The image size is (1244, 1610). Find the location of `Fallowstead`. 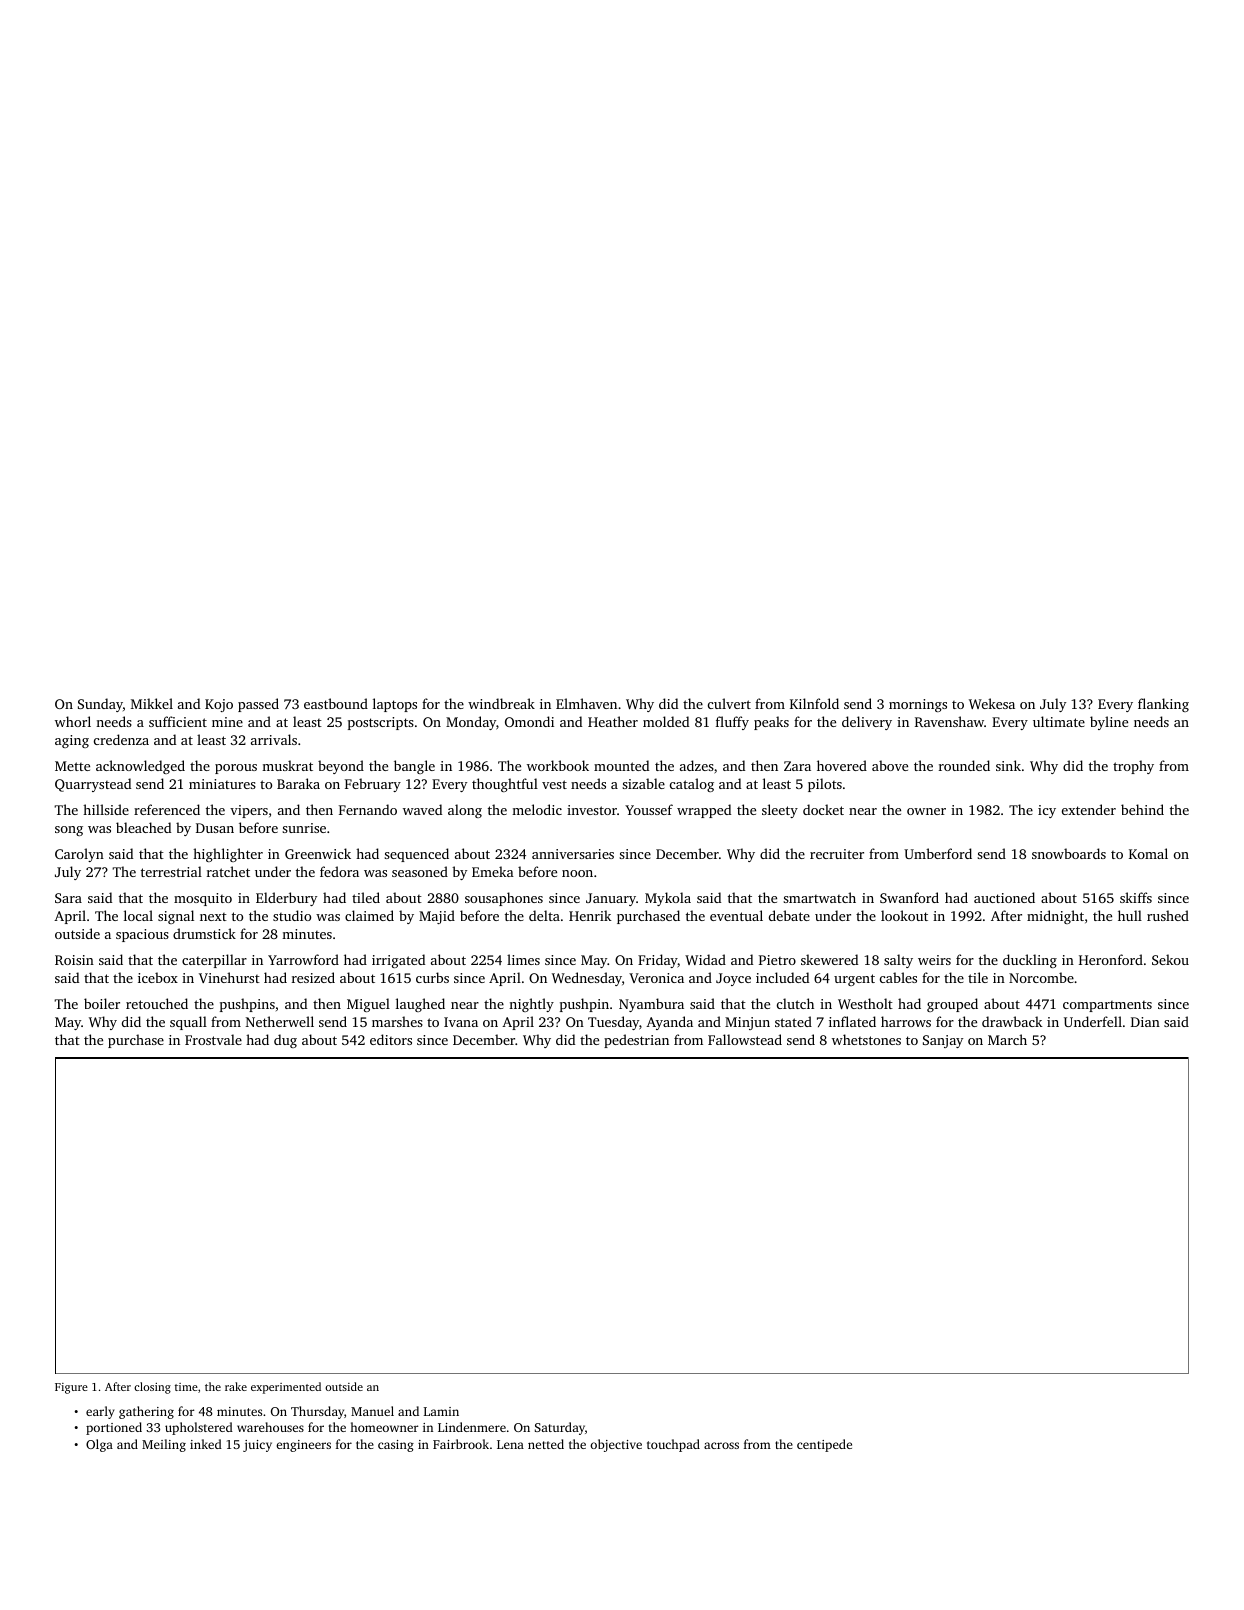

Fallowstead is located at coordinates (745, 1039).
